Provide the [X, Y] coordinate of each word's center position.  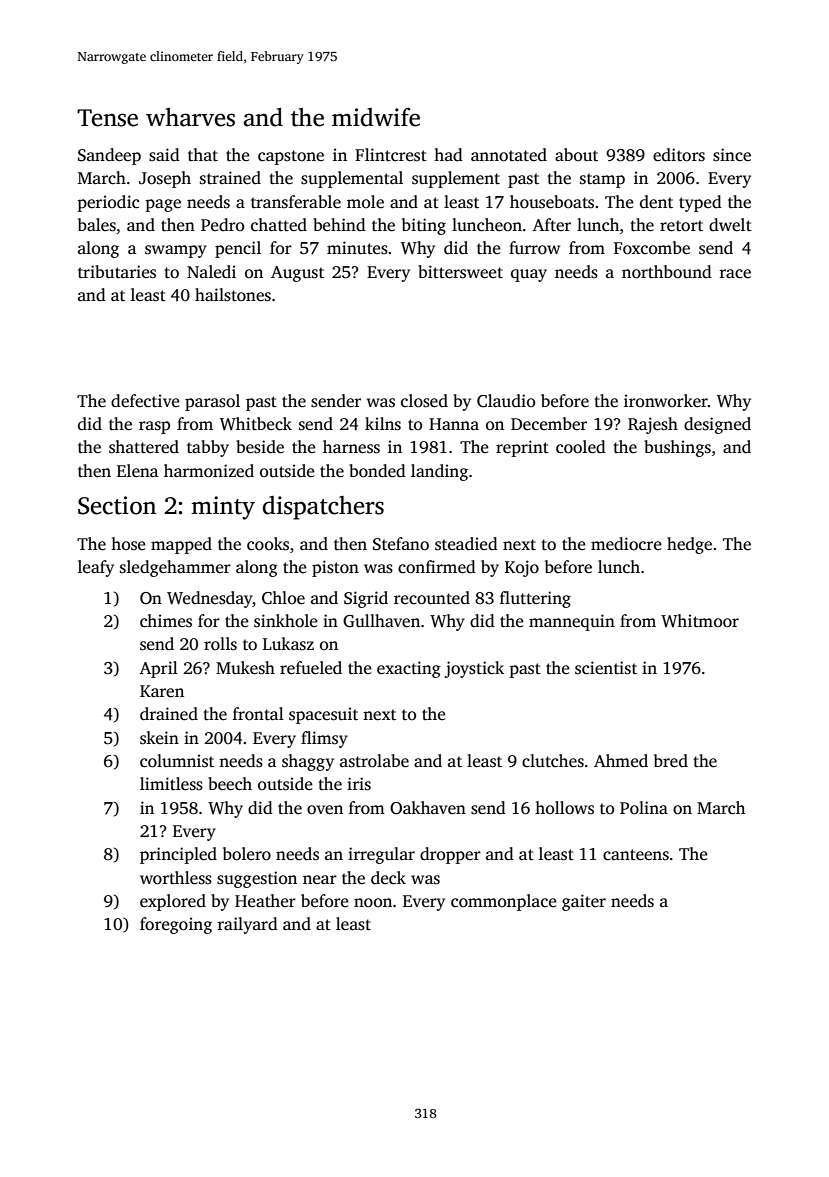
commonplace [504, 902]
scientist [606, 668]
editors [679, 155]
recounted [432, 598]
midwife [376, 117]
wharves [190, 117]
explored [173, 902]
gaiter [584, 902]
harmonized [209, 471]
